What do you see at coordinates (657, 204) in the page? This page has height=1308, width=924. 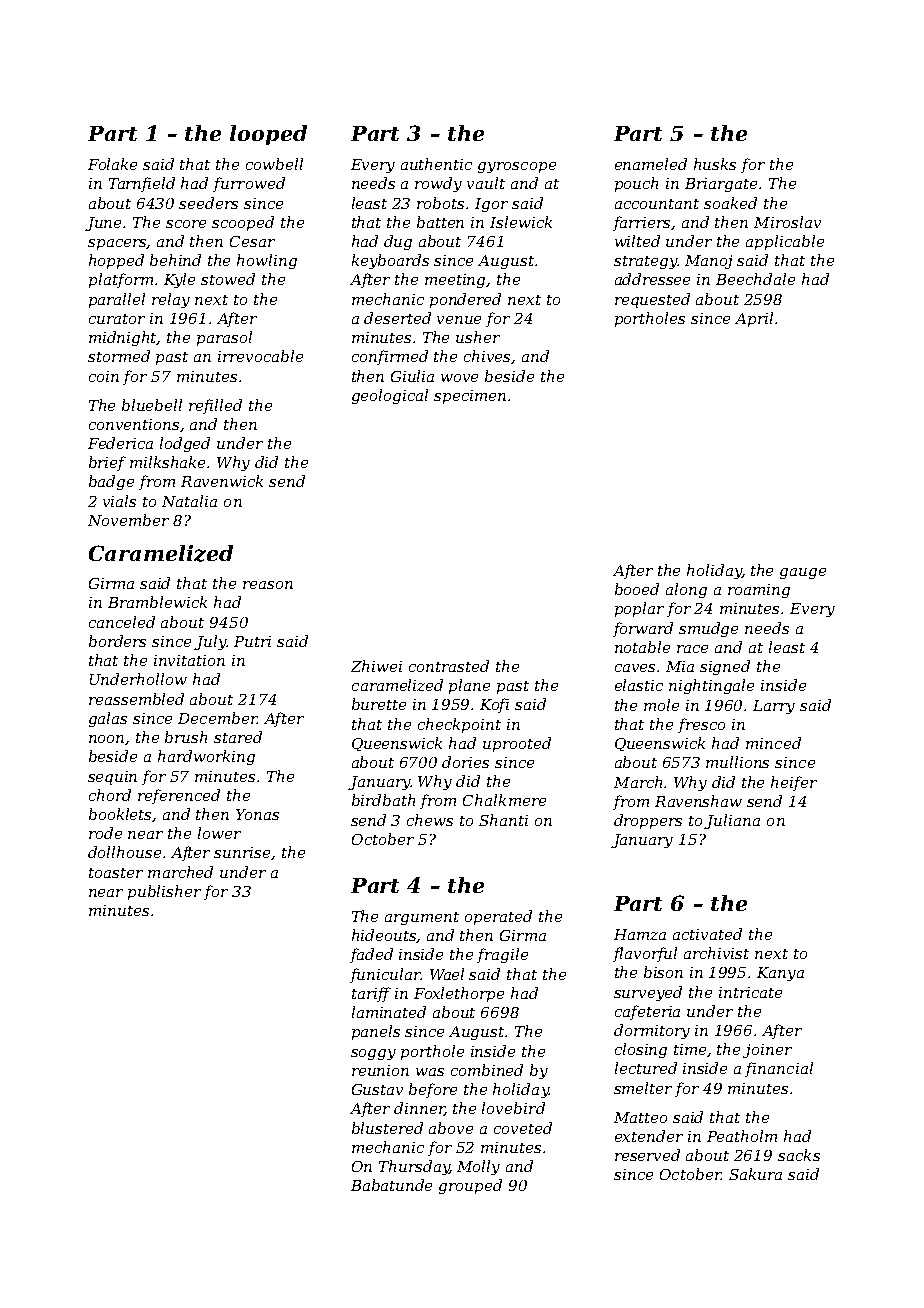 I see `accountant` at bounding box center [657, 204].
